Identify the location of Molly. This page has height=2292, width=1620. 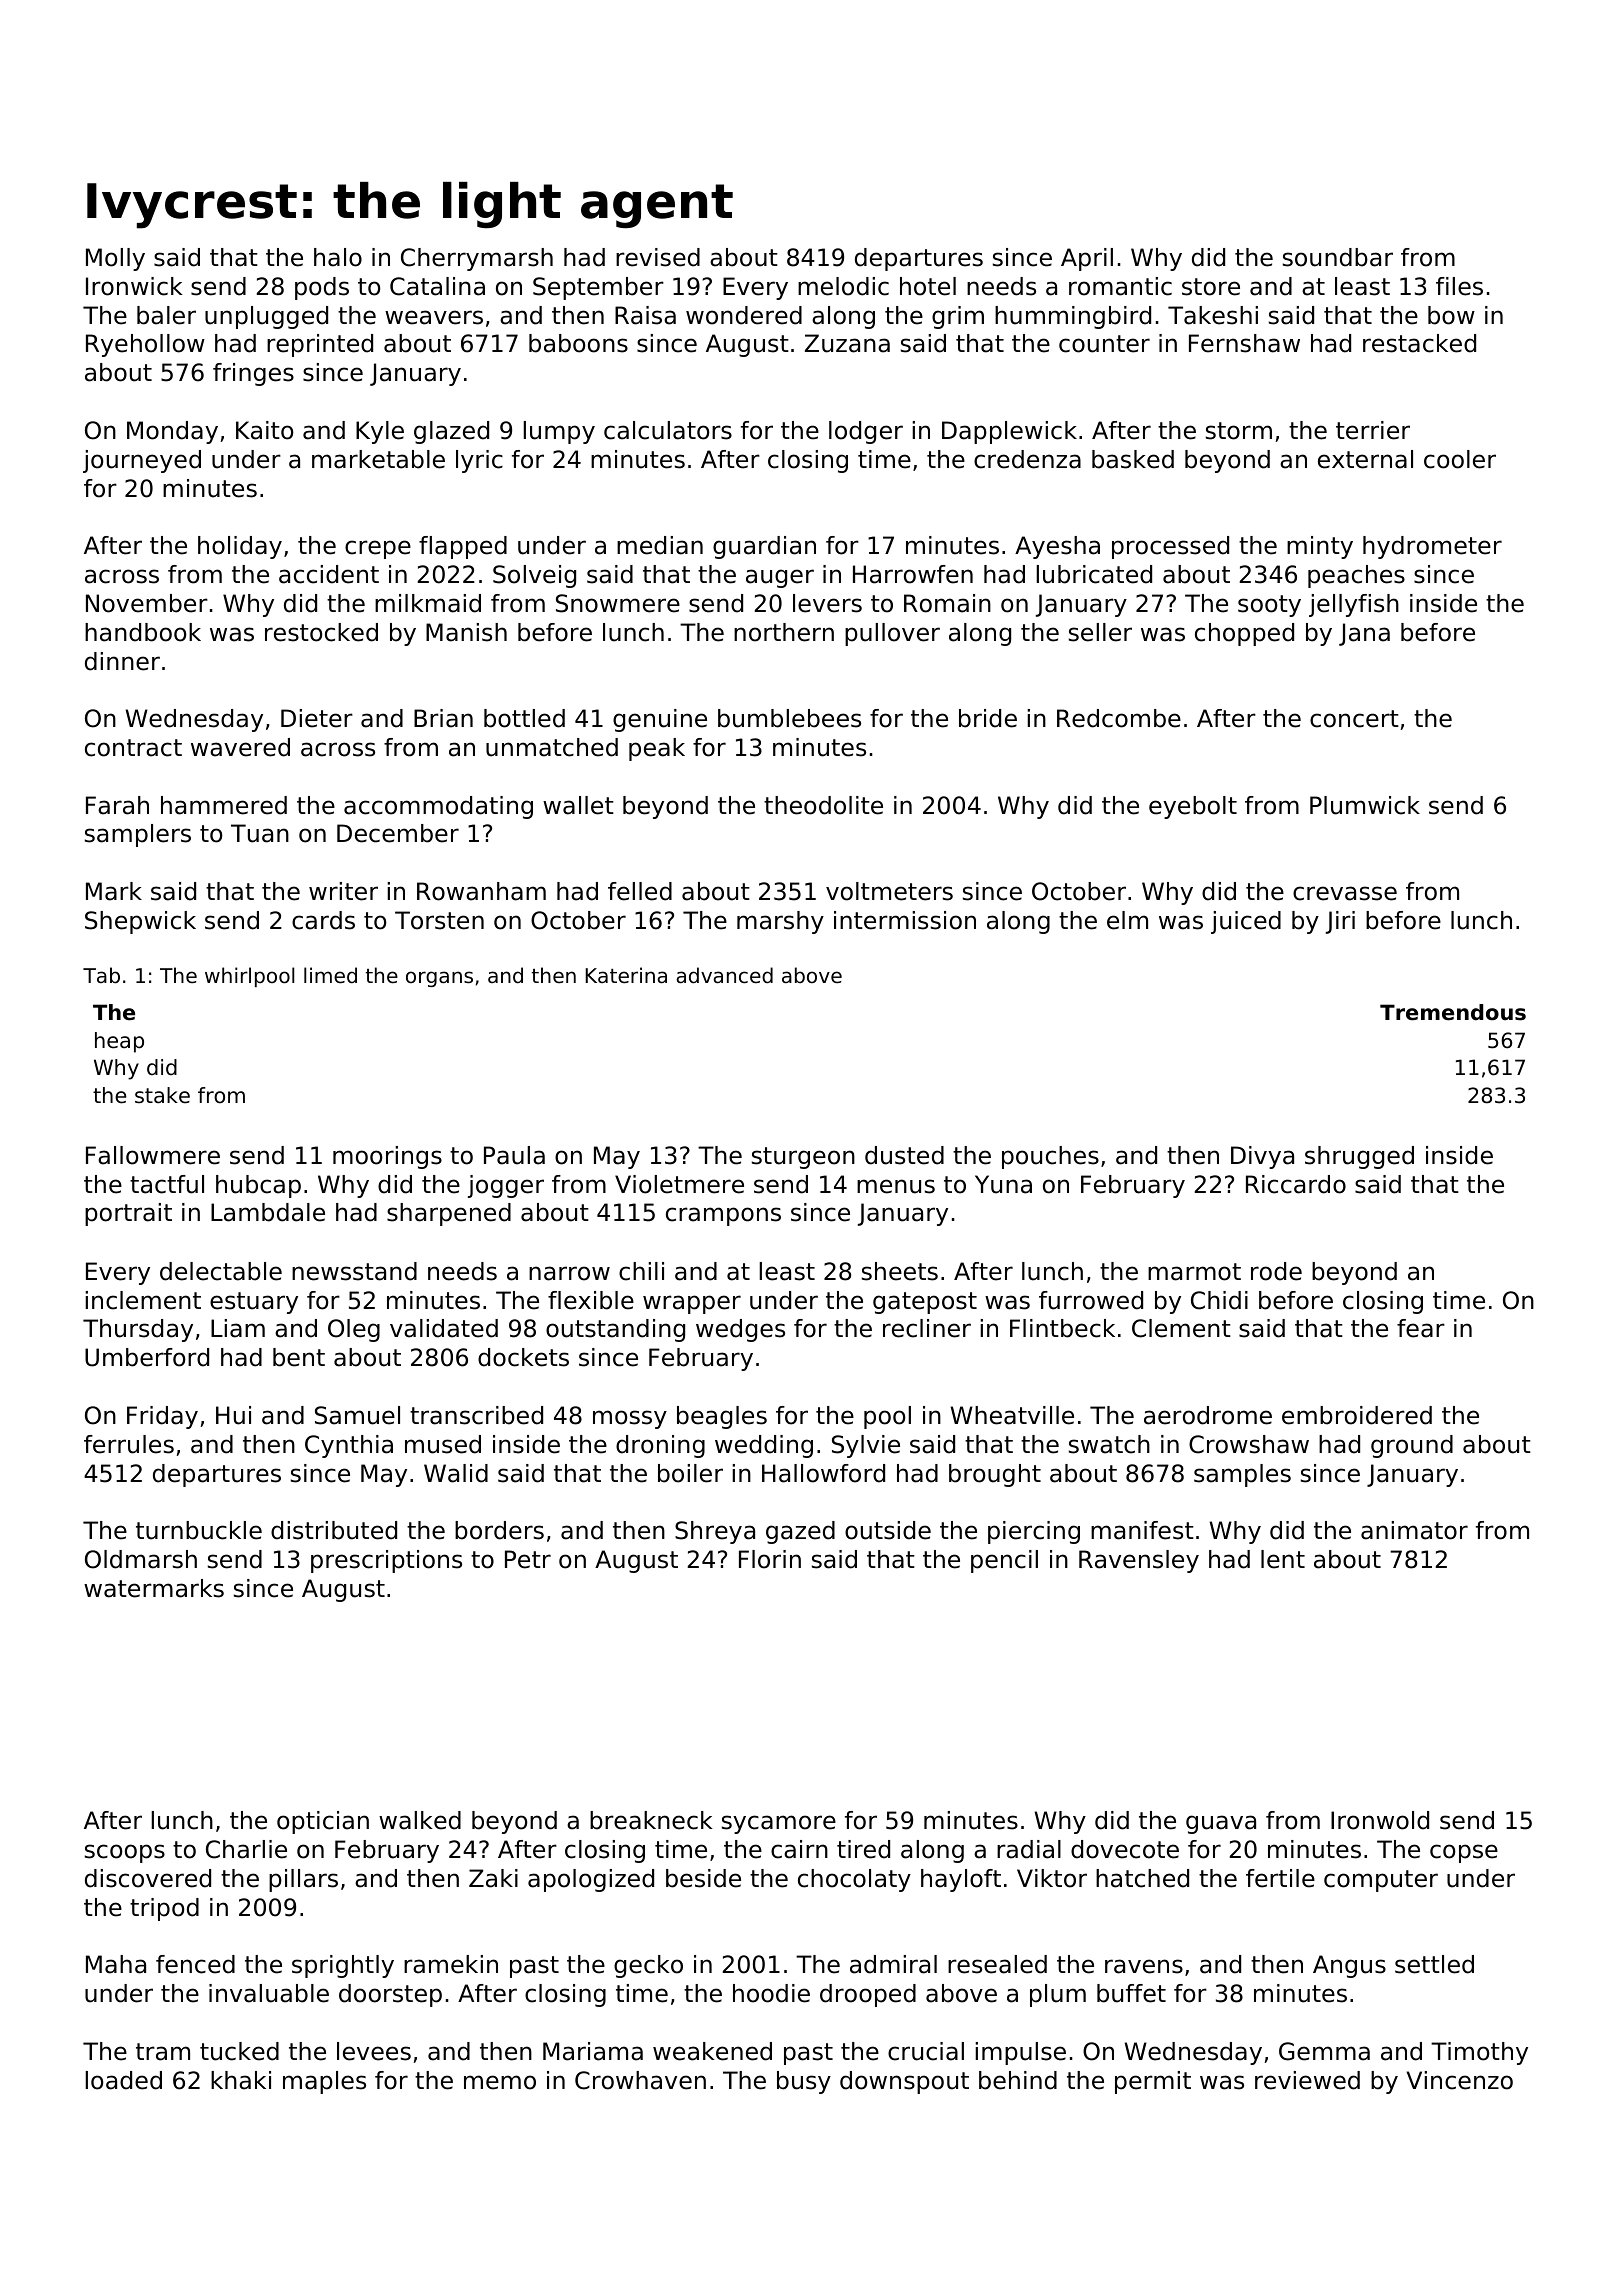
(115, 259).
